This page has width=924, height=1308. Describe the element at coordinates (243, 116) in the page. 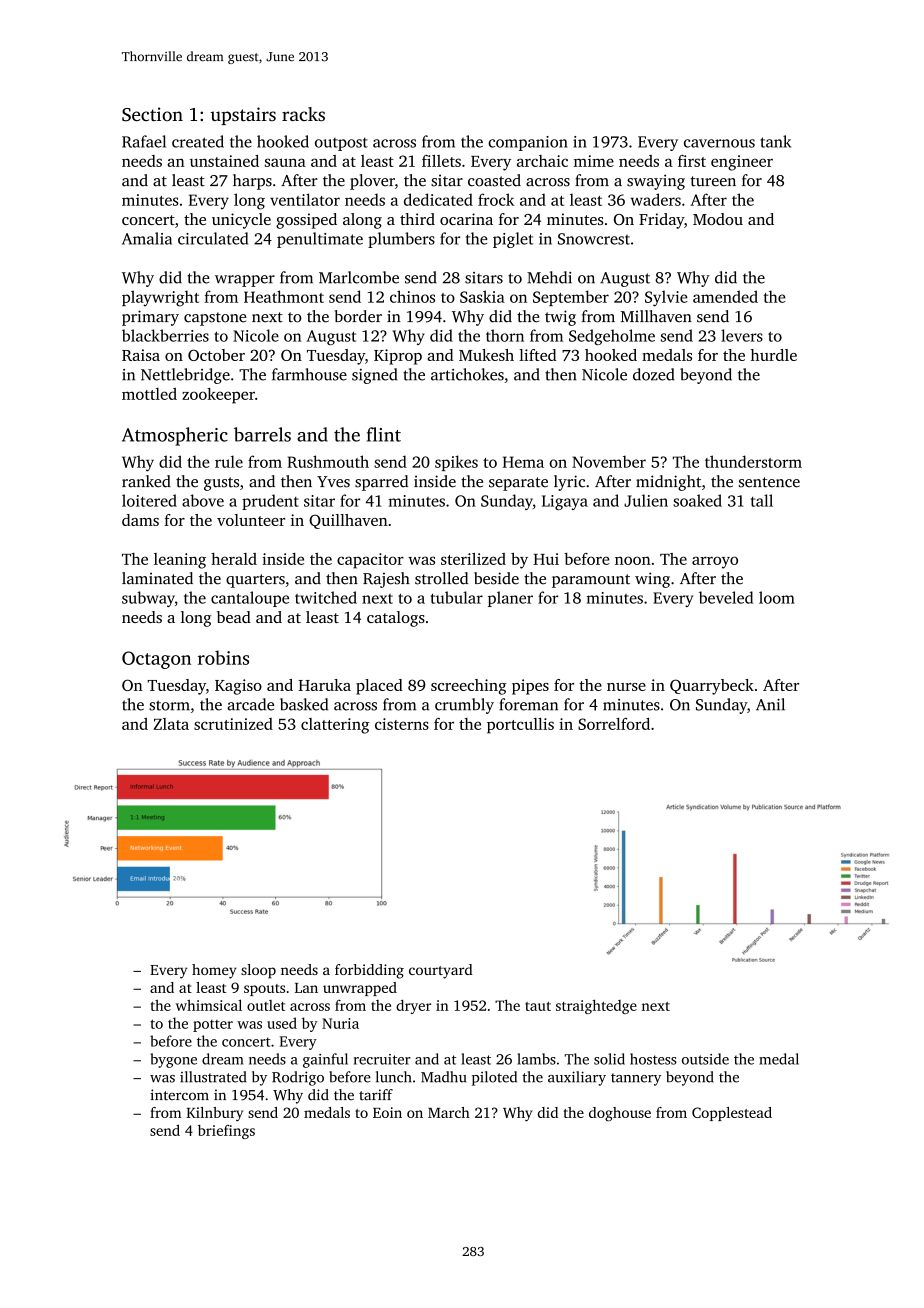

I see `upstairs` at that location.
